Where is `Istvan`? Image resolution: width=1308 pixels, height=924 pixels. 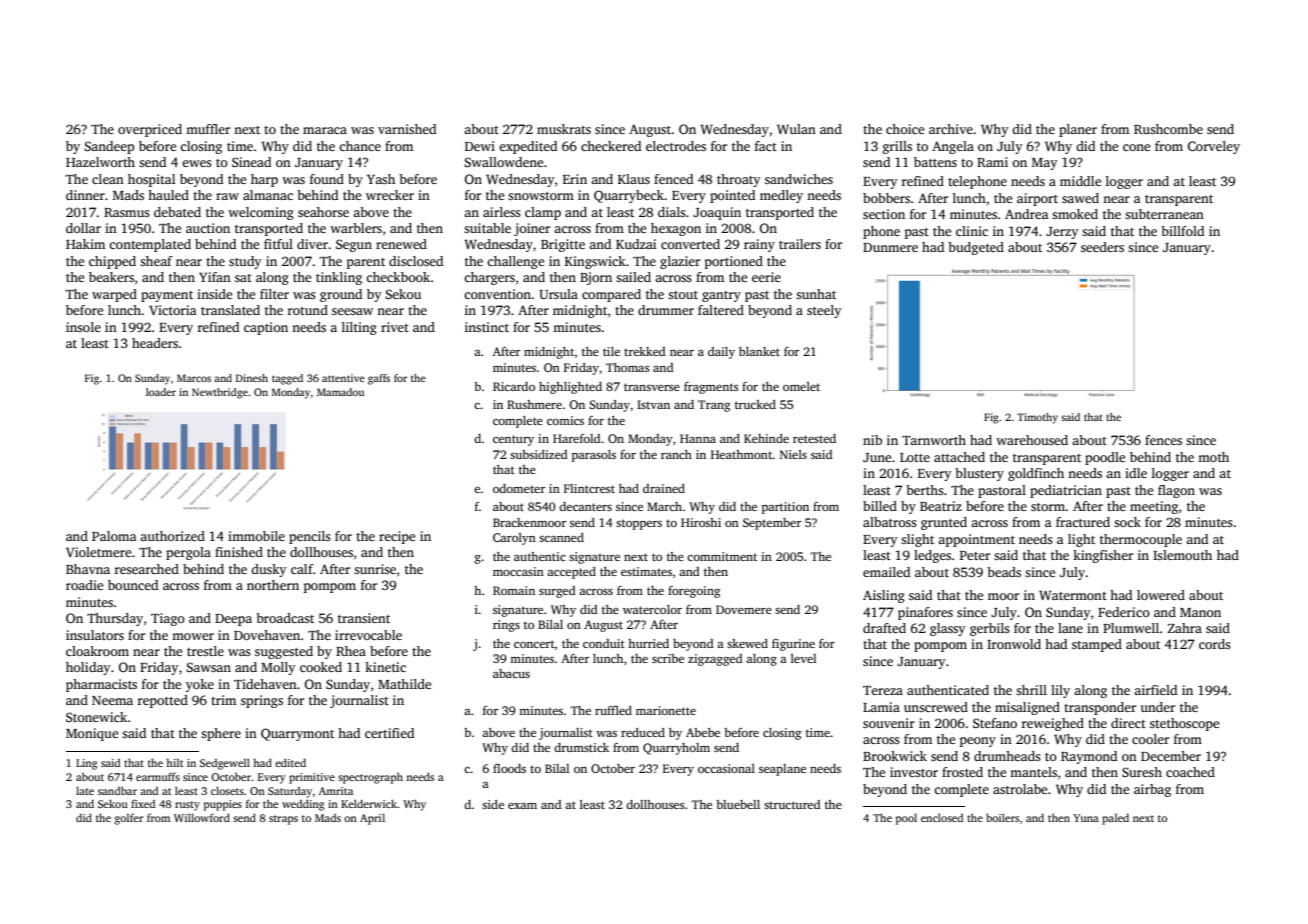
Istvan is located at coordinates (653, 404).
